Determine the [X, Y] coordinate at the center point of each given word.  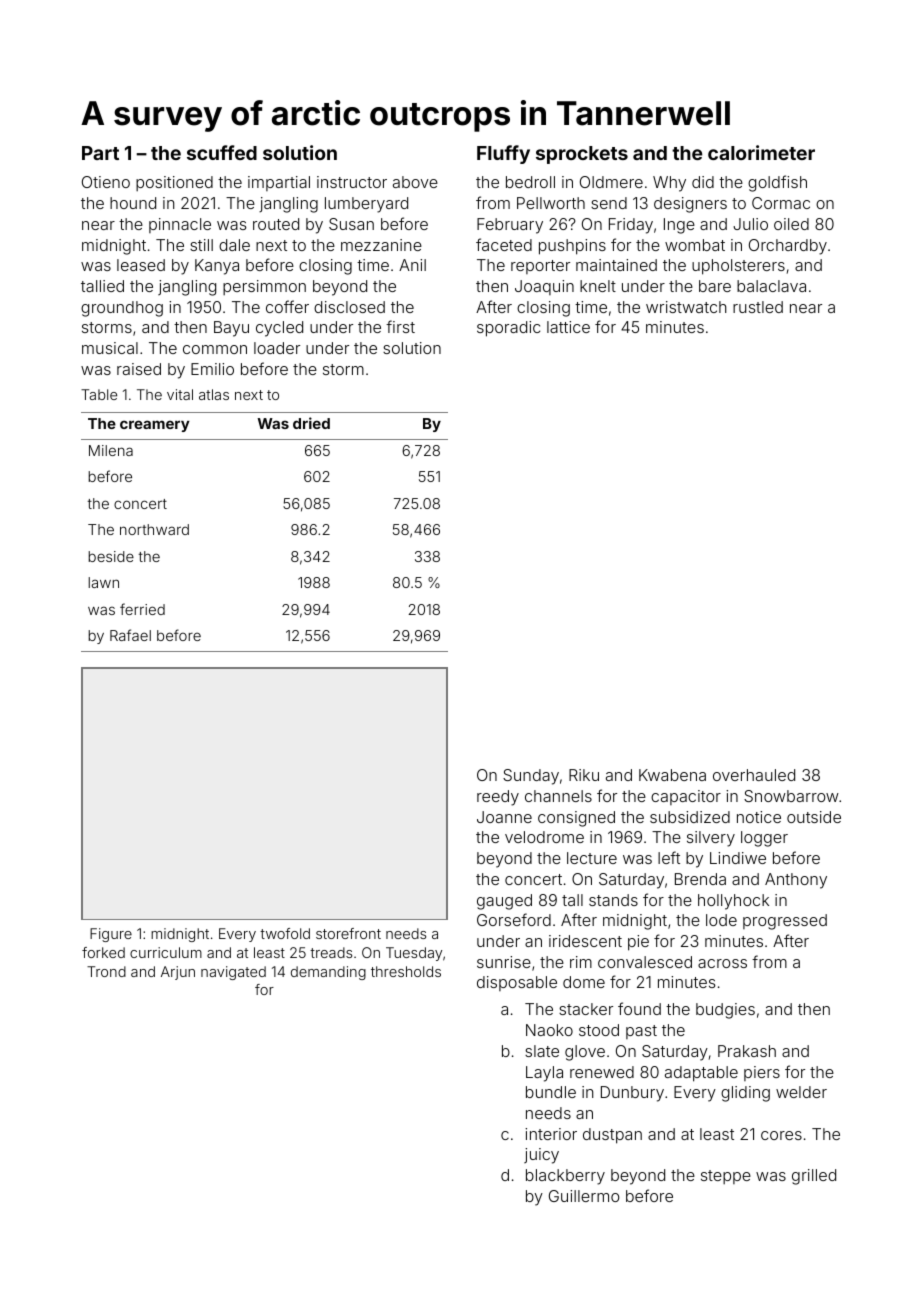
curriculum [166, 952]
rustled [758, 307]
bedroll [530, 182]
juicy [541, 1156]
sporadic [508, 329]
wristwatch [686, 307]
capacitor [686, 797]
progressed [785, 922]
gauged [504, 902]
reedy [498, 798]
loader [277, 348]
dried [311, 423]
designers [690, 205]
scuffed [222, 152]
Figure [111, 935]
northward [154, 529]
